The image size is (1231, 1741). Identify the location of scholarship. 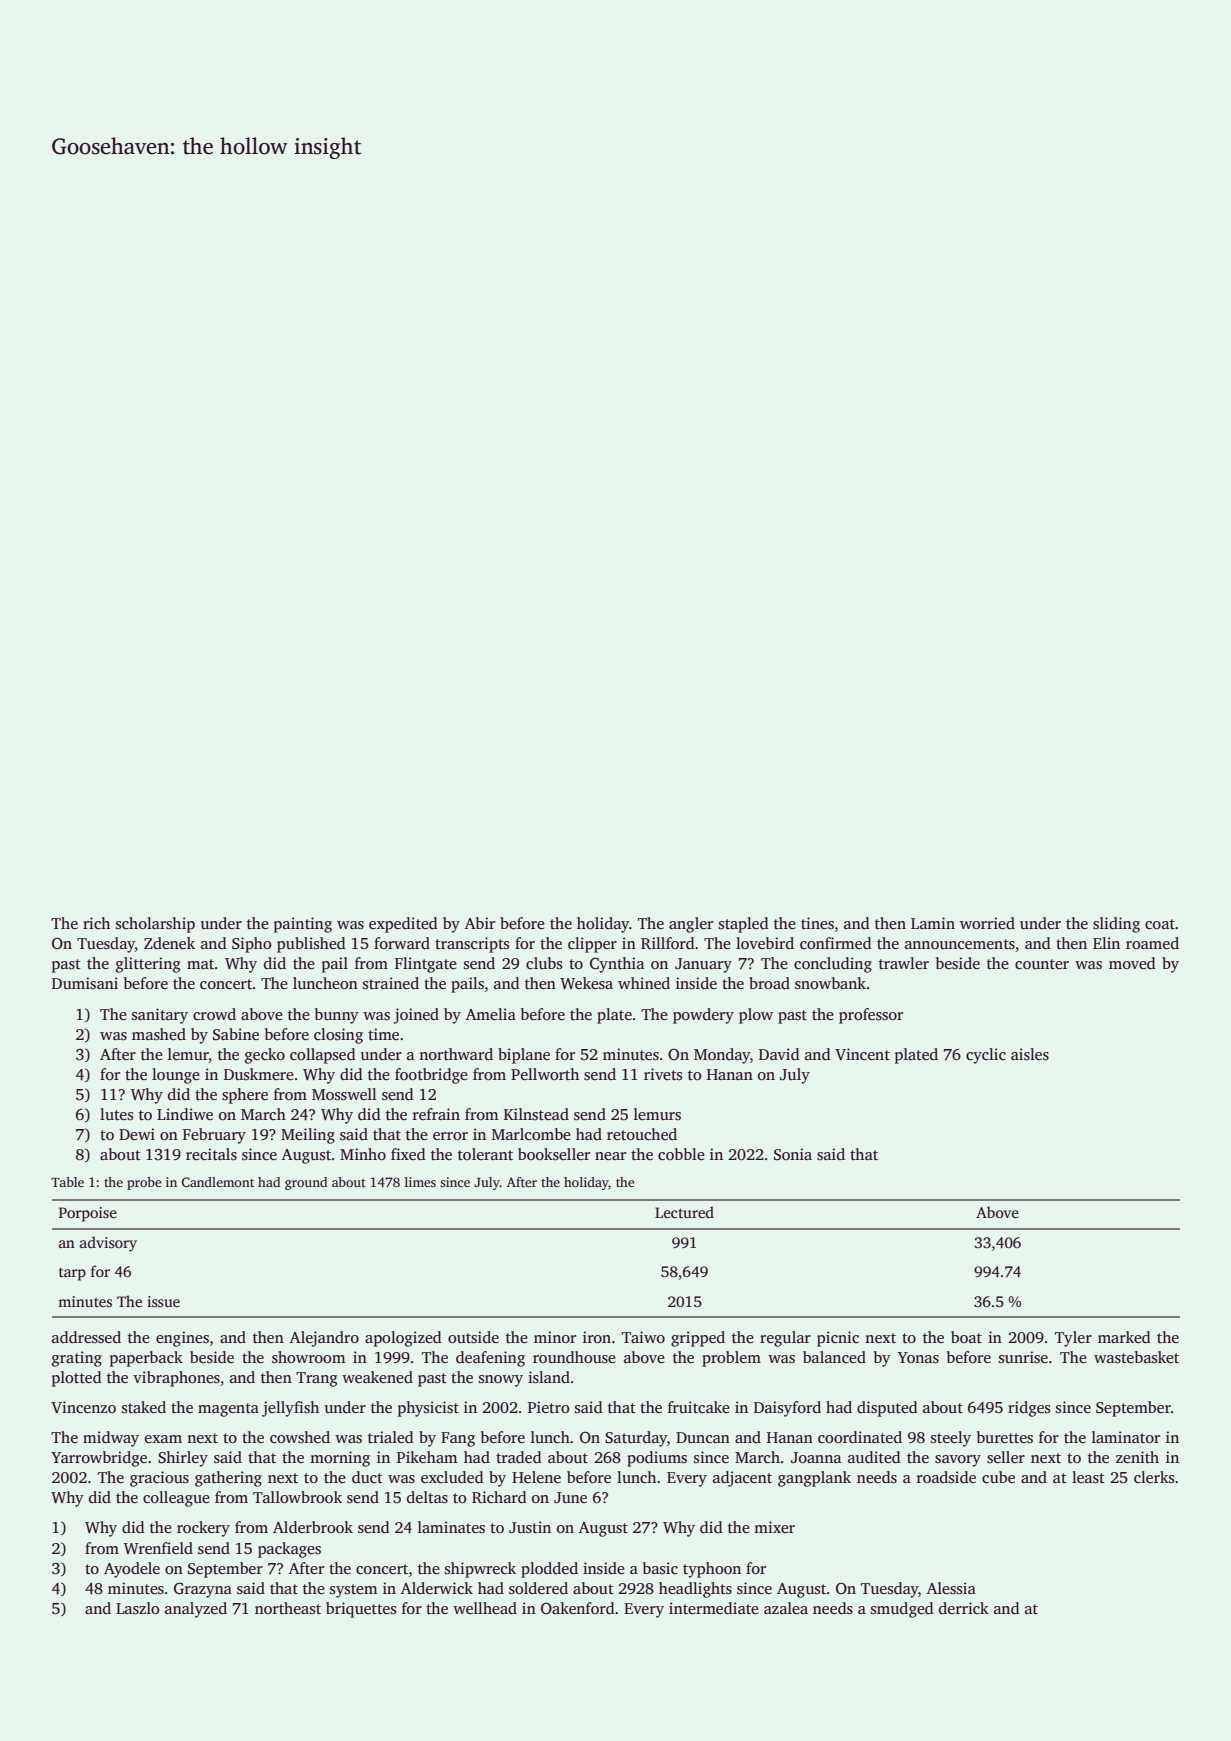
(155, 925).
